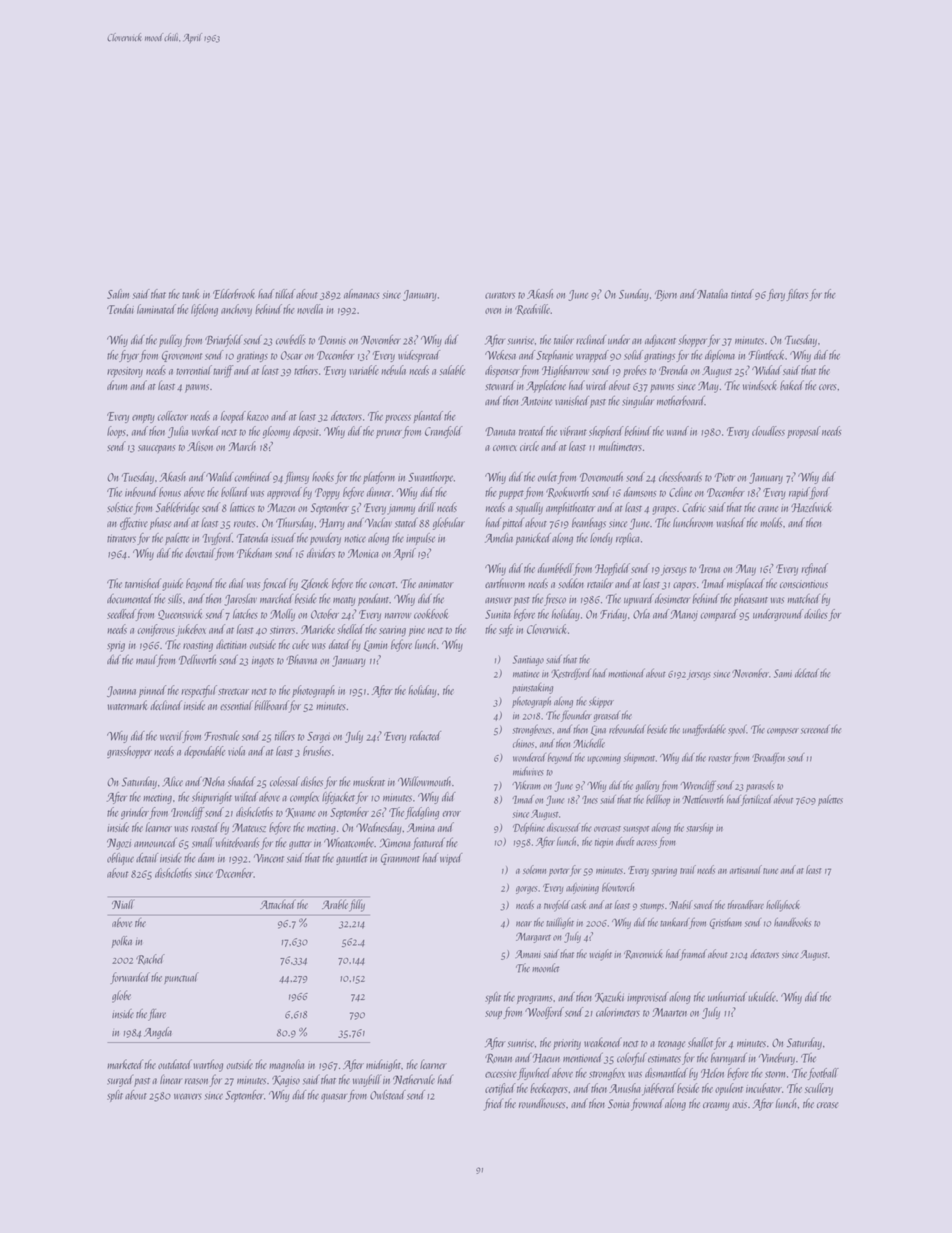 The height and width of the image is (1233, 952). I want to click on drum, so click(117, 385).
